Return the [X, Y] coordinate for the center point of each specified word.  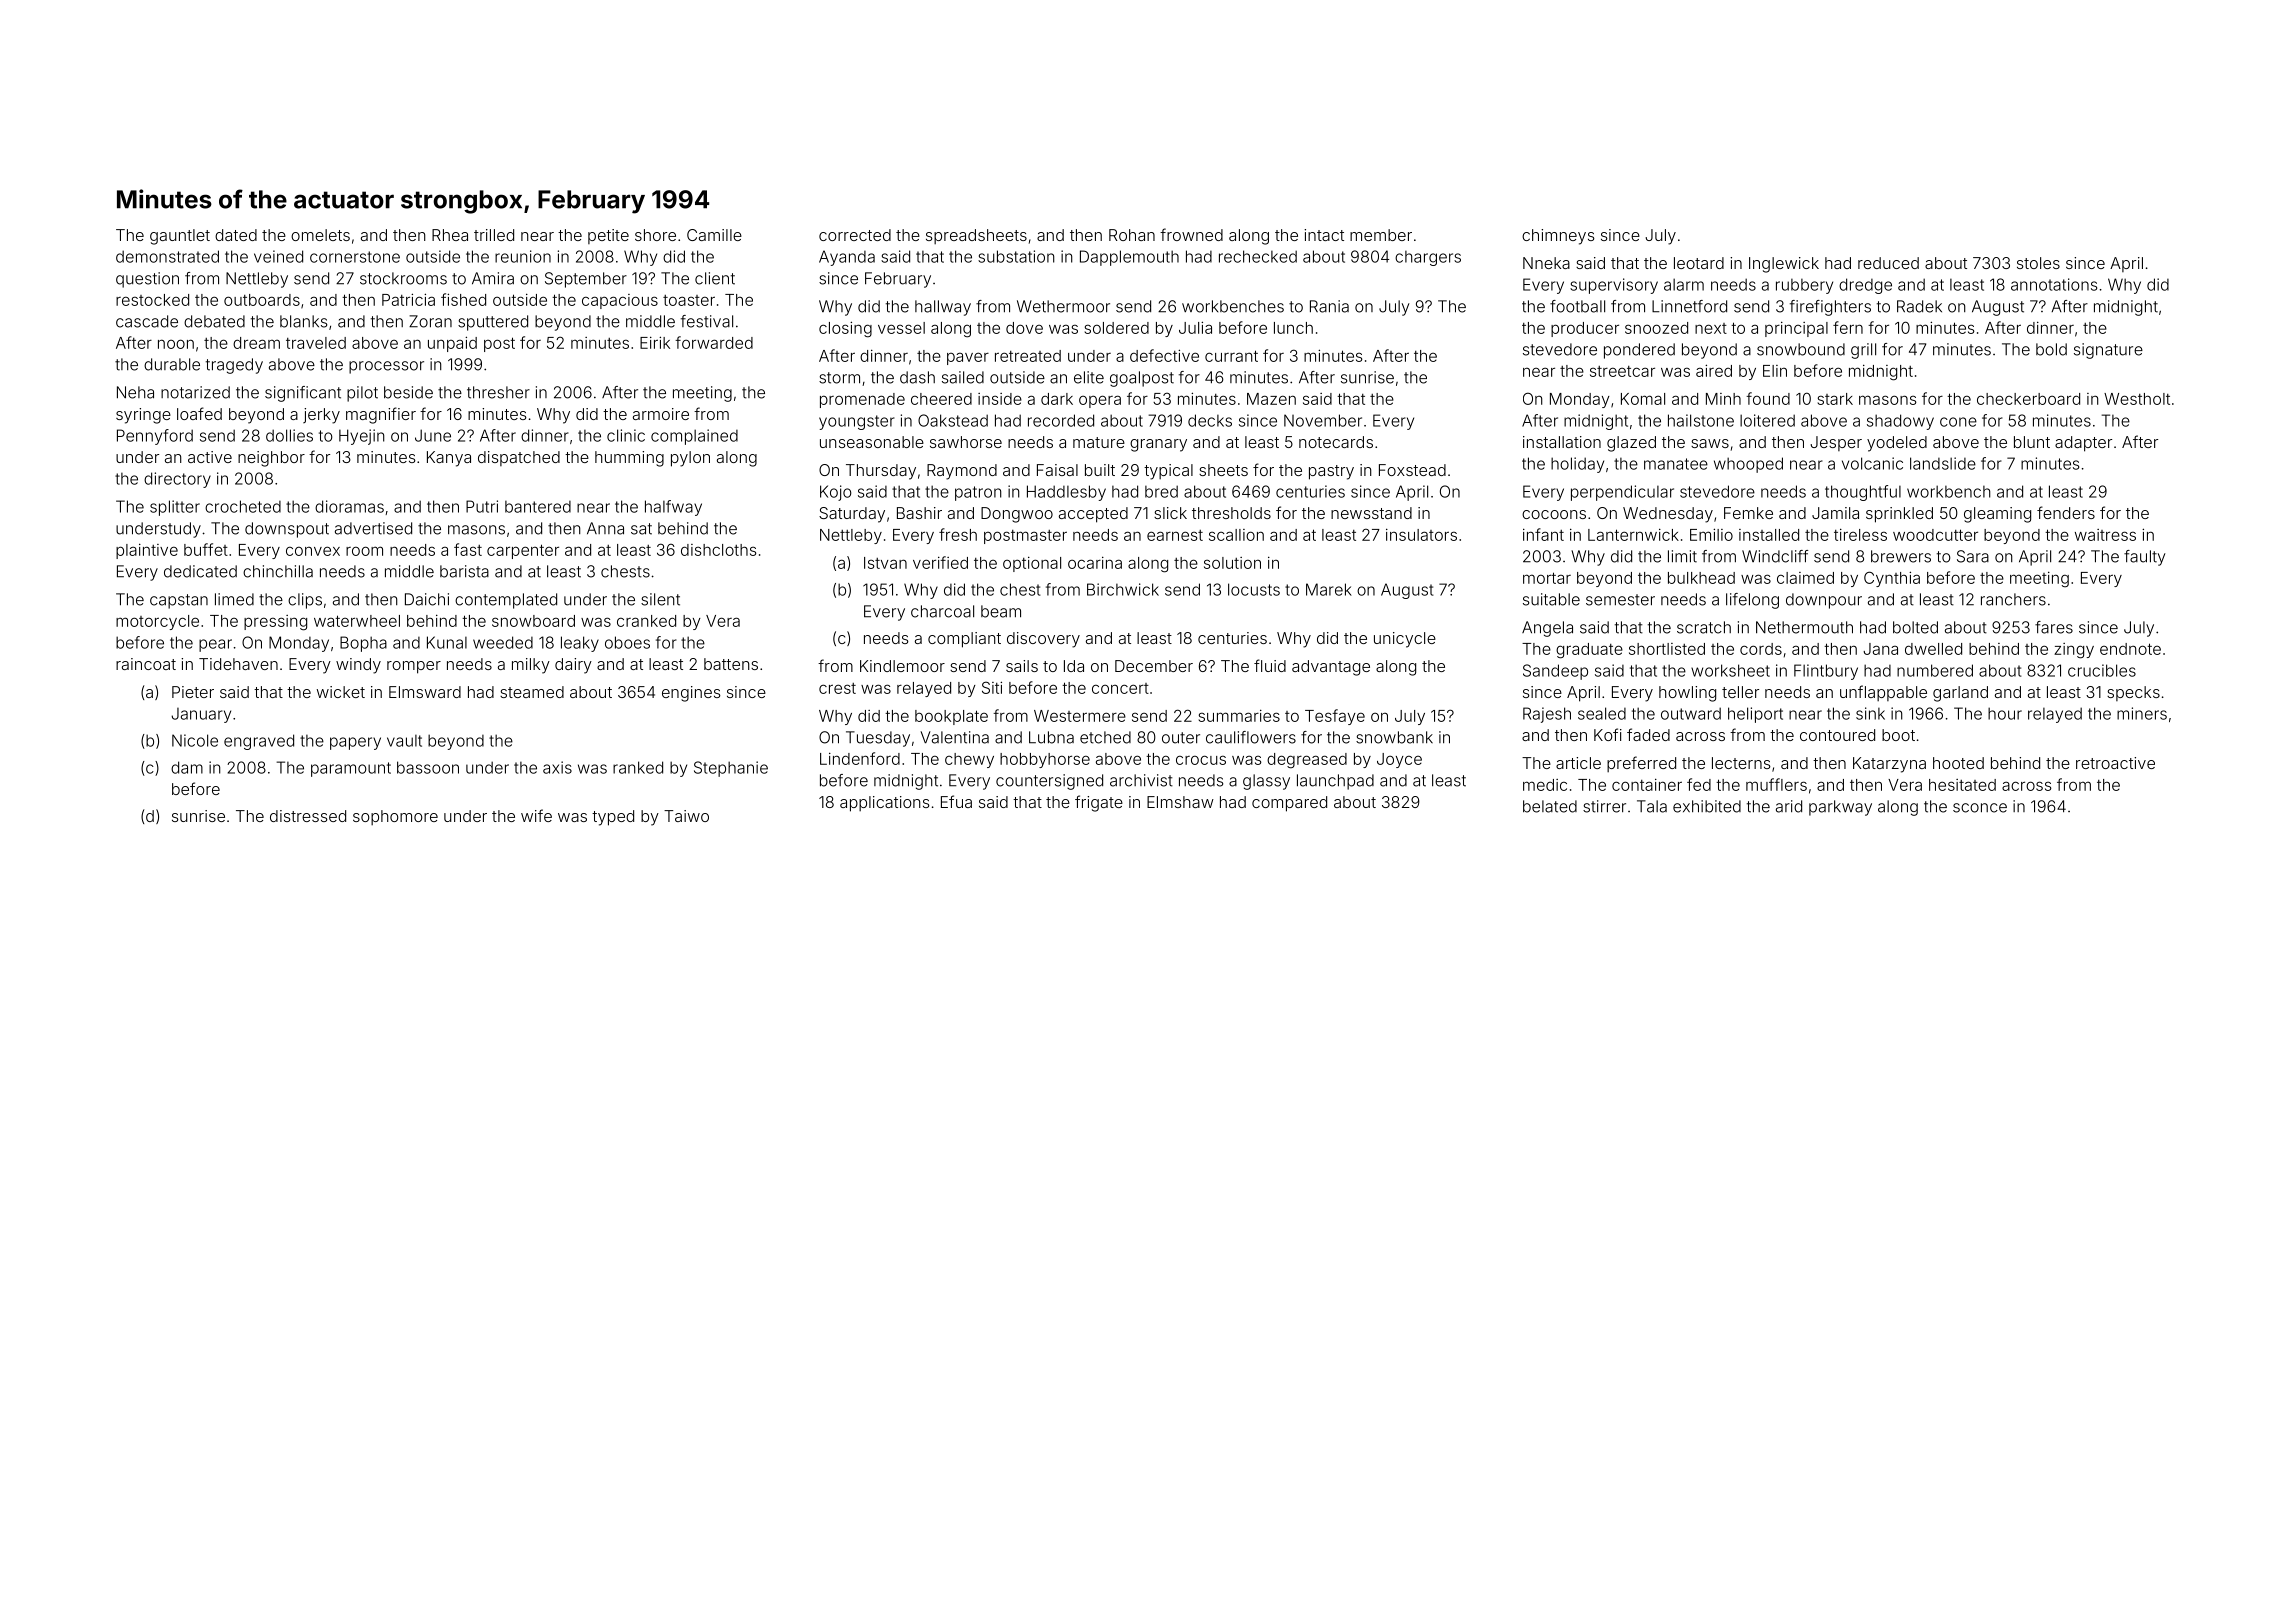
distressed [308, 816]
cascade [147, 321]
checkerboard [2028, 399]
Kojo [836, 493]
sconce [1980, 808]
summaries [1239, 716]
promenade [862, 400]
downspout [287, 530]
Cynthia [1892, 579]
